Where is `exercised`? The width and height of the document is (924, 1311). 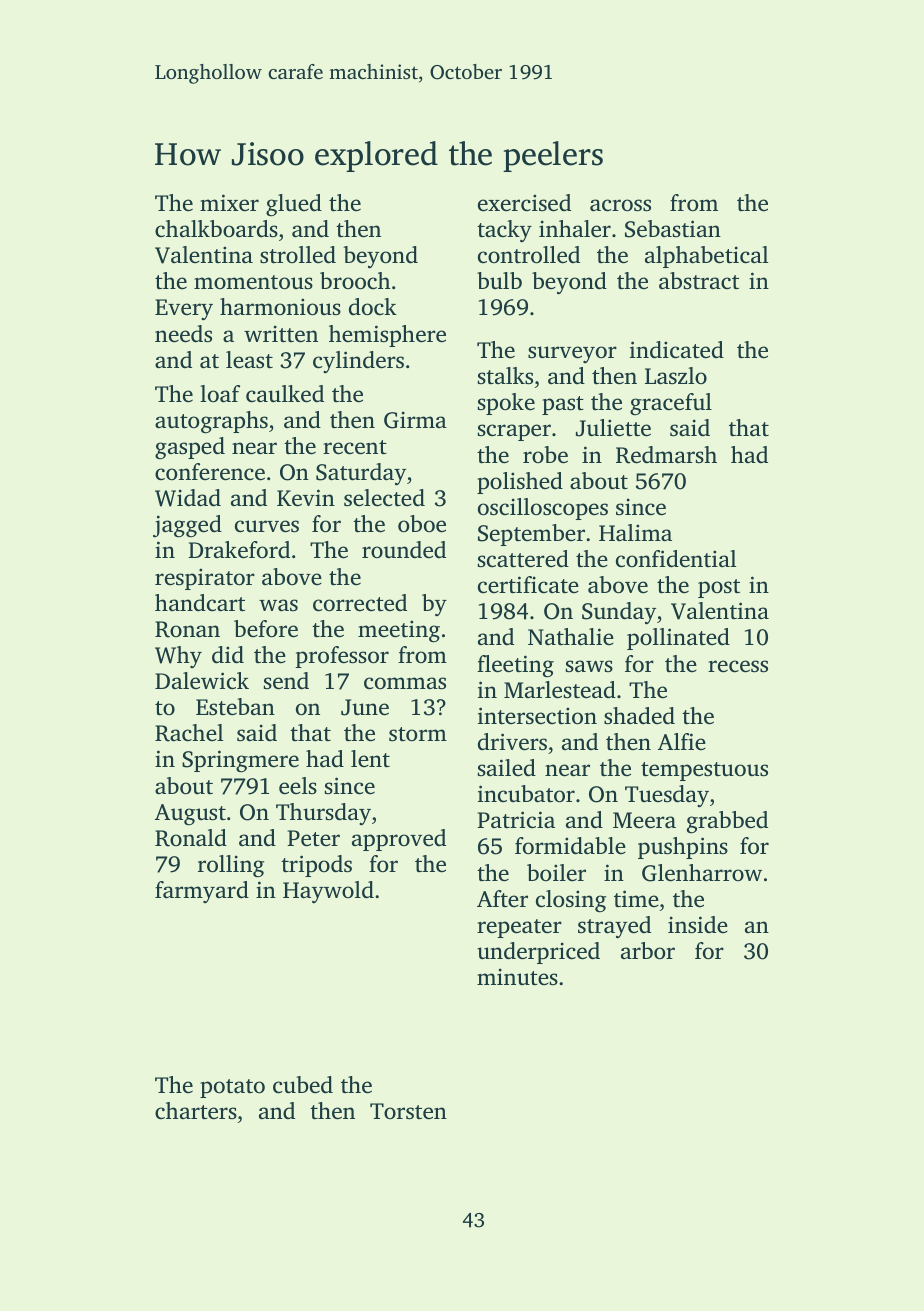
exercised is located at coordinates (524, 203).
